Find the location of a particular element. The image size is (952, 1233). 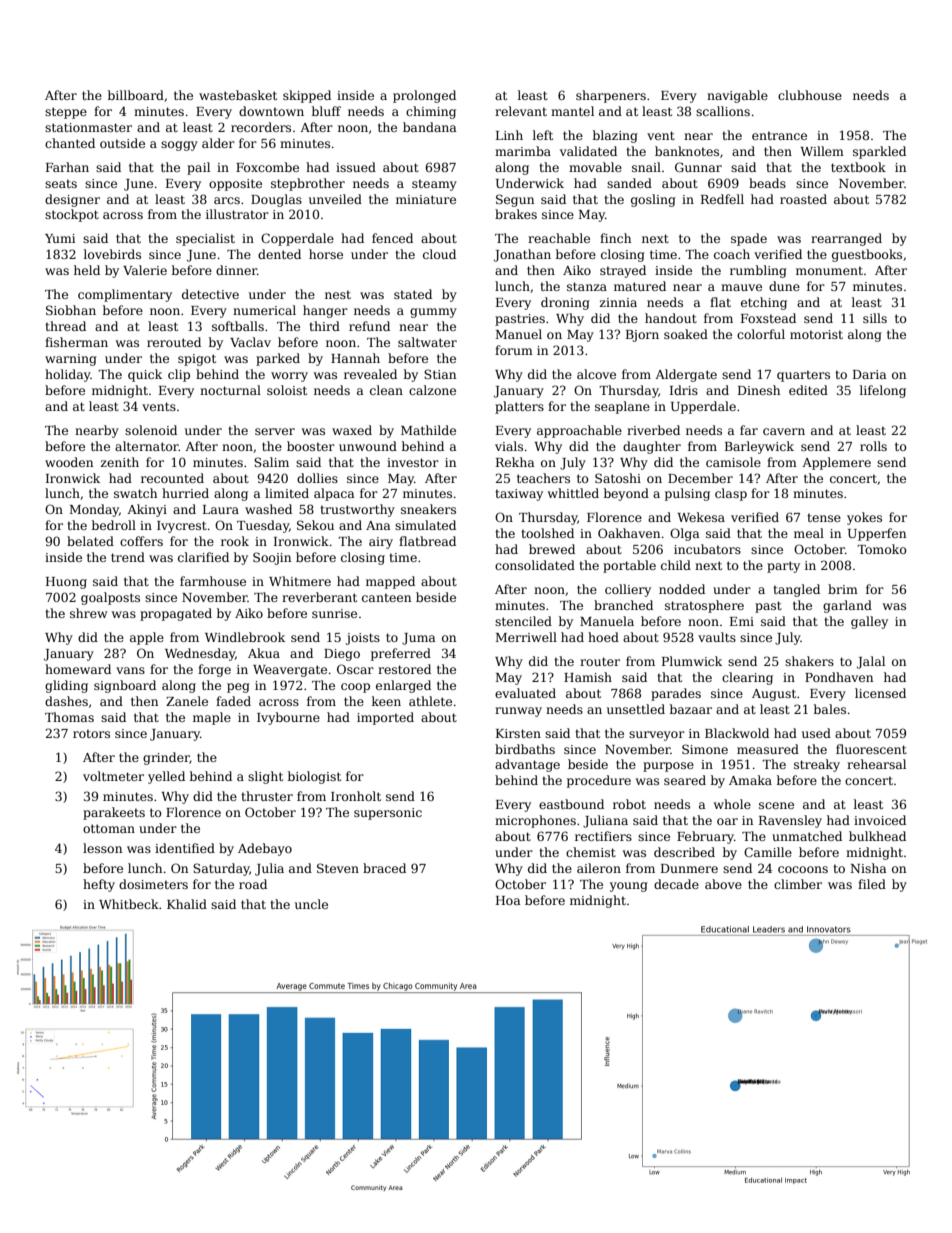

billboard is located at coordinates (136, 95).
